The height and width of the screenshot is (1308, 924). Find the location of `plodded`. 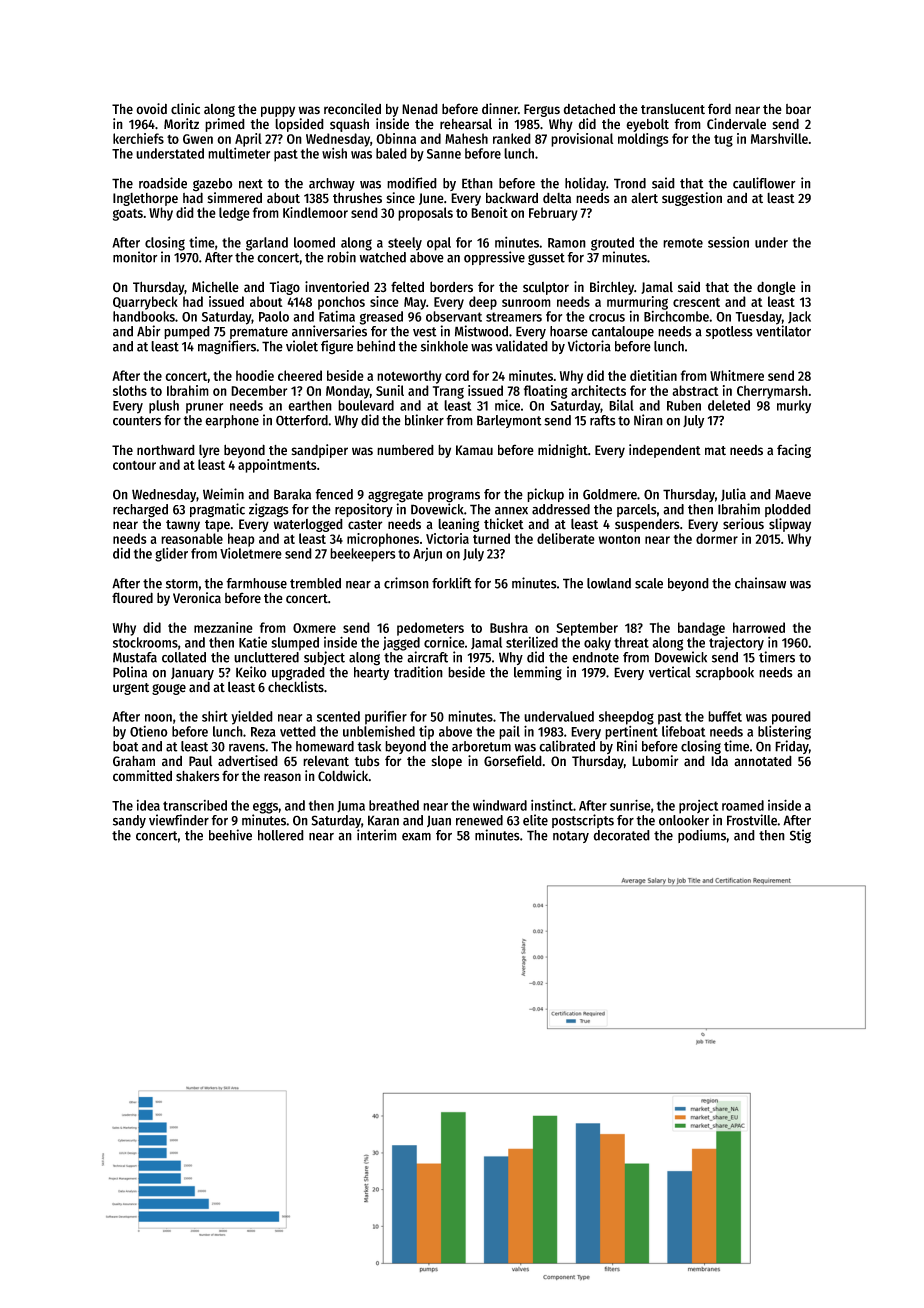

plodded is located at coordinates (788, 510).
